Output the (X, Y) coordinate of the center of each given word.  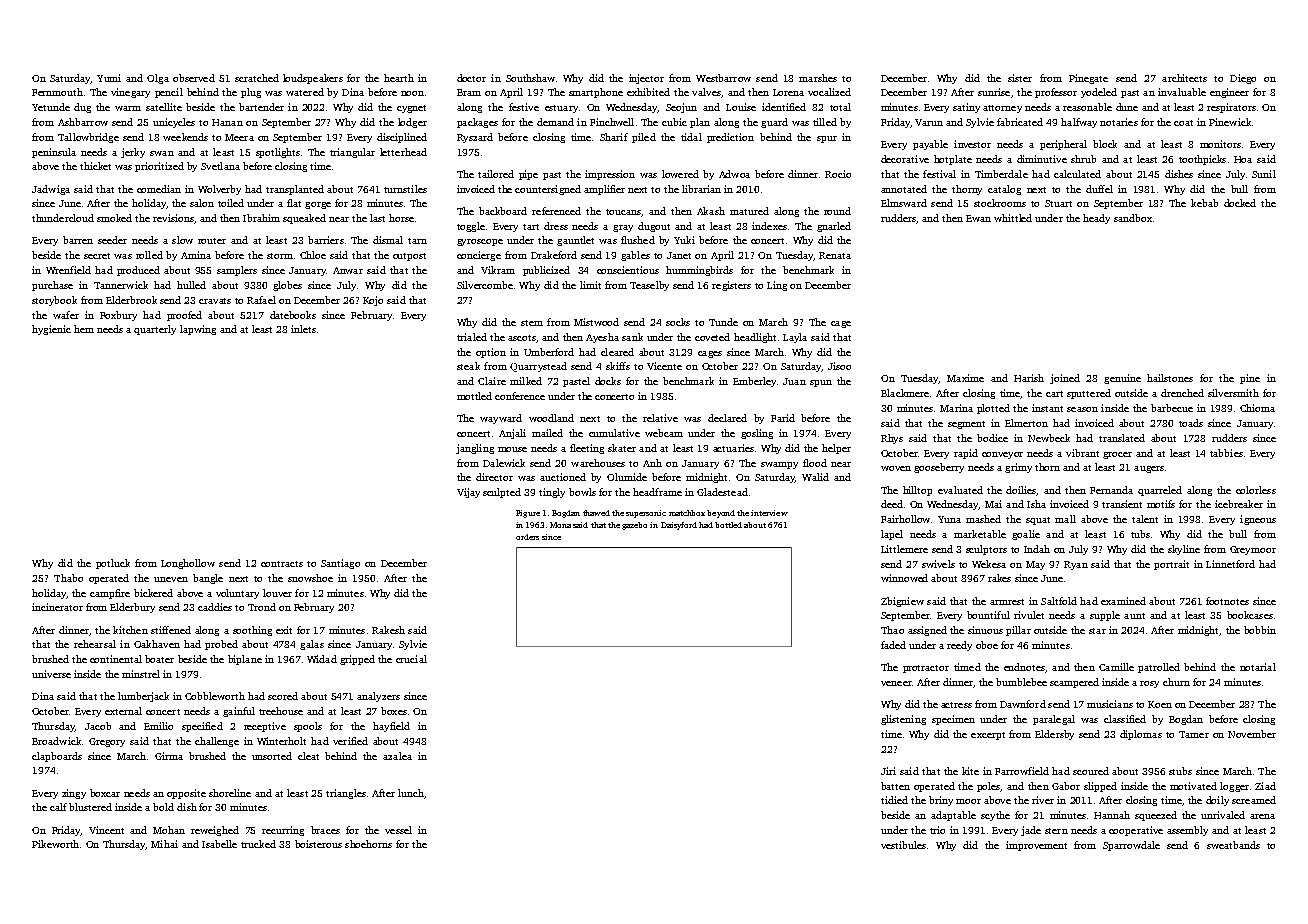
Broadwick (56, 741)
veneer (896, 683)
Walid (815, 477)
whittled (1013, 218)
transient (1122, 504)
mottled (474, 396)
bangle (208, 579)
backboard (503, 211)
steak (468, 366)
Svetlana (220, 166)
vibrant (1082, 453)
